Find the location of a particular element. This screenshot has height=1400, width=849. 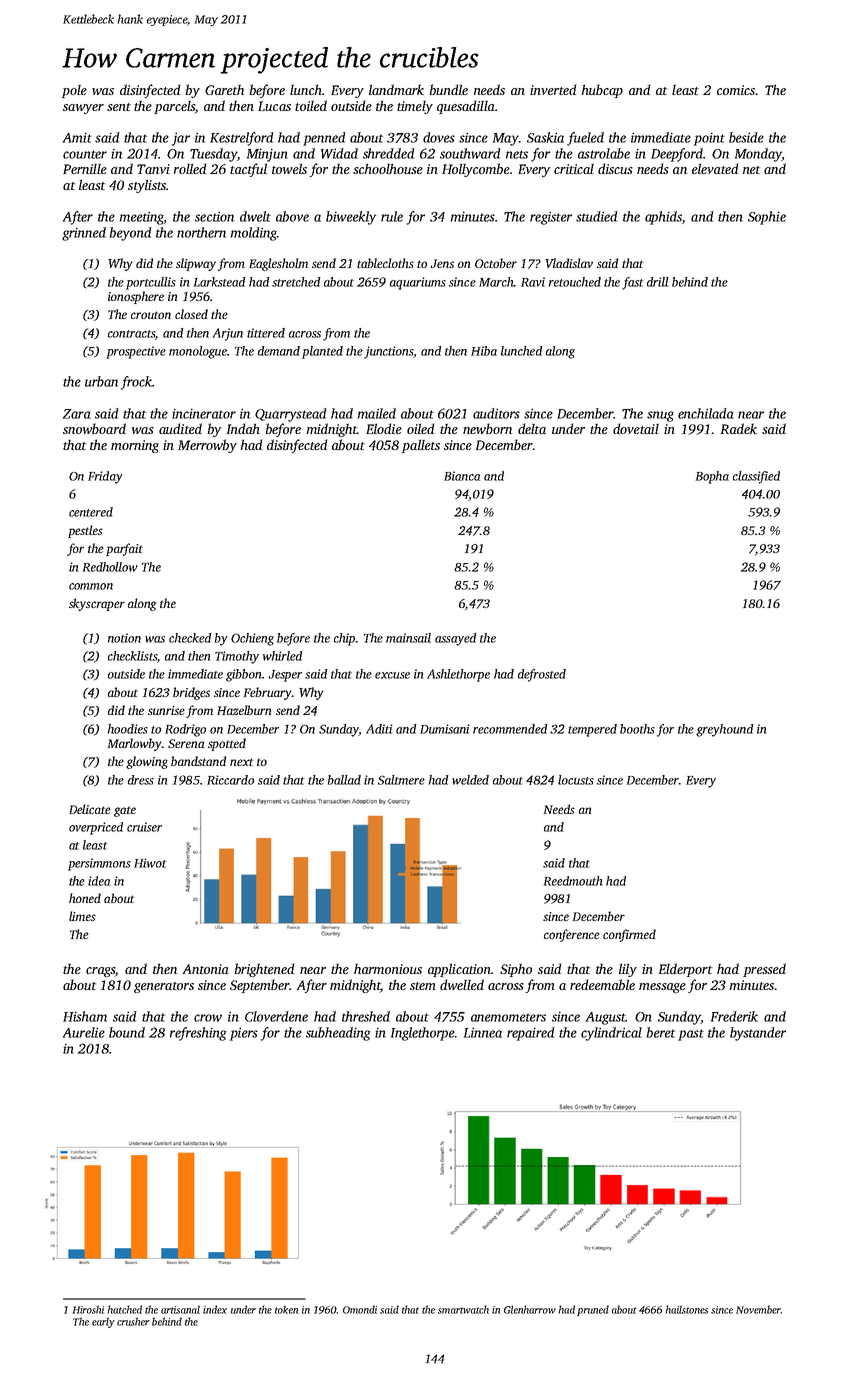

hailstones is located at coordinates (686, 1309).
